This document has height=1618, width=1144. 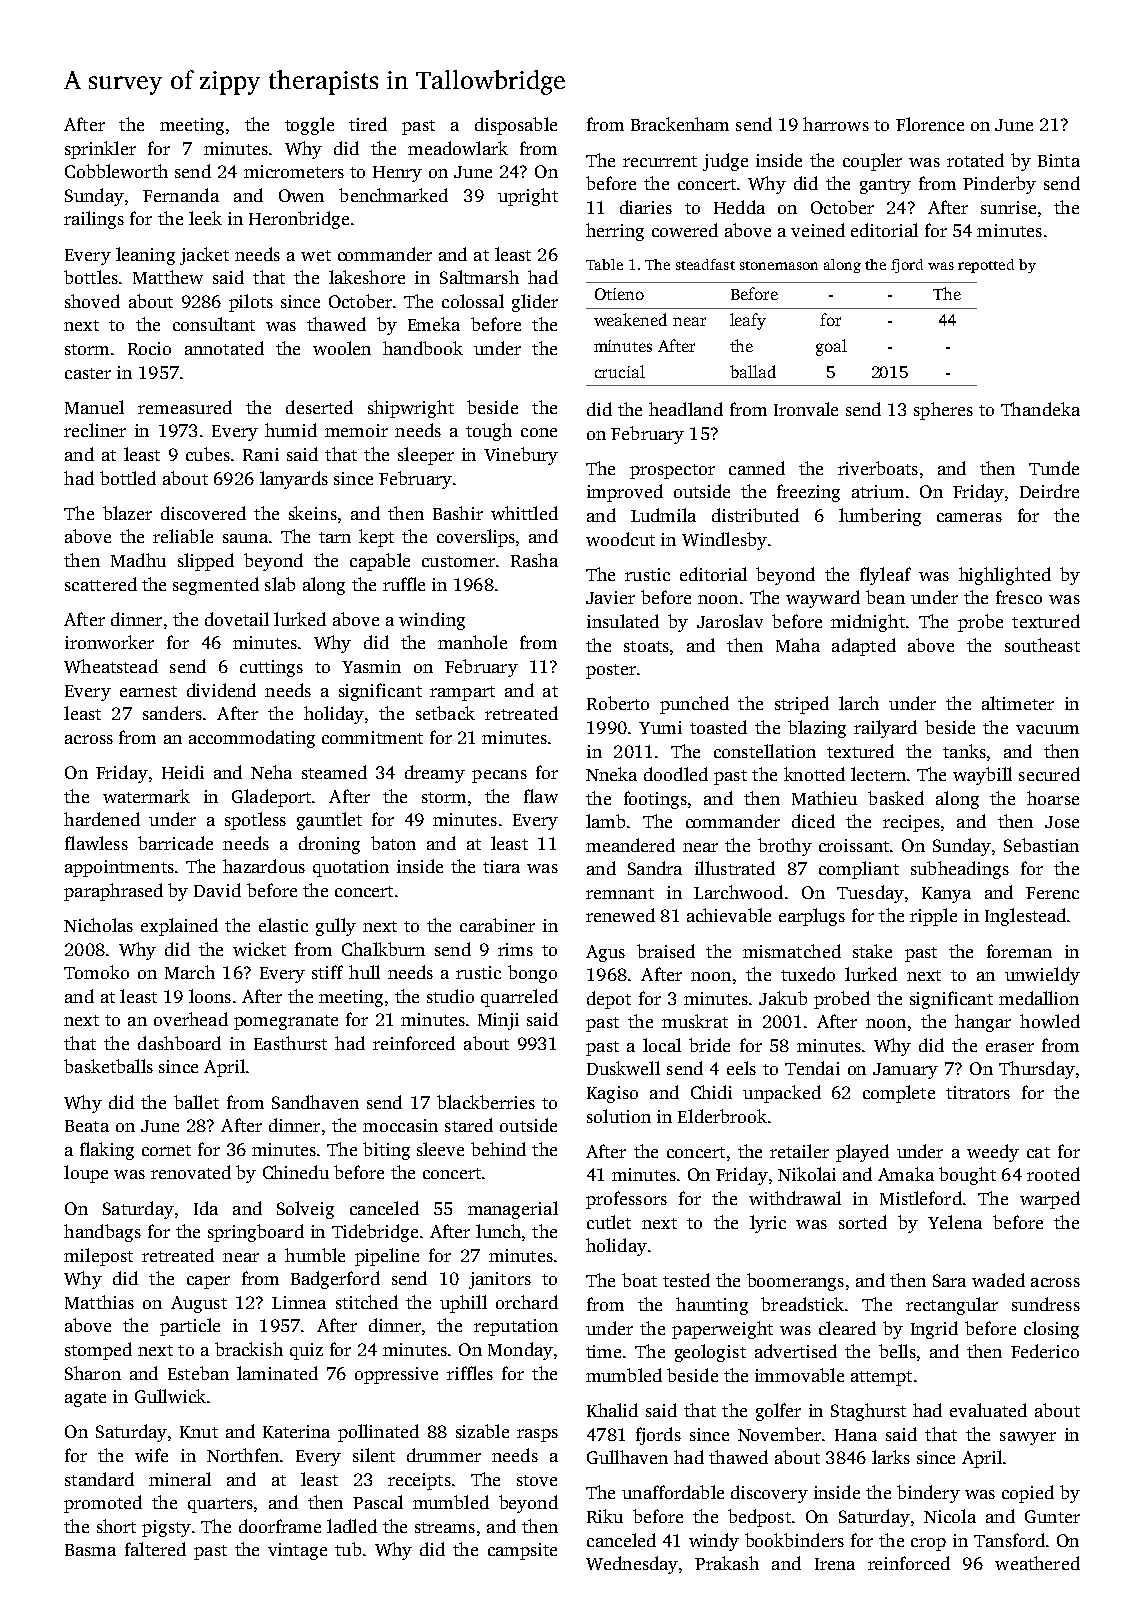 I want to click on shipwright, so click(x=411, y=409).
